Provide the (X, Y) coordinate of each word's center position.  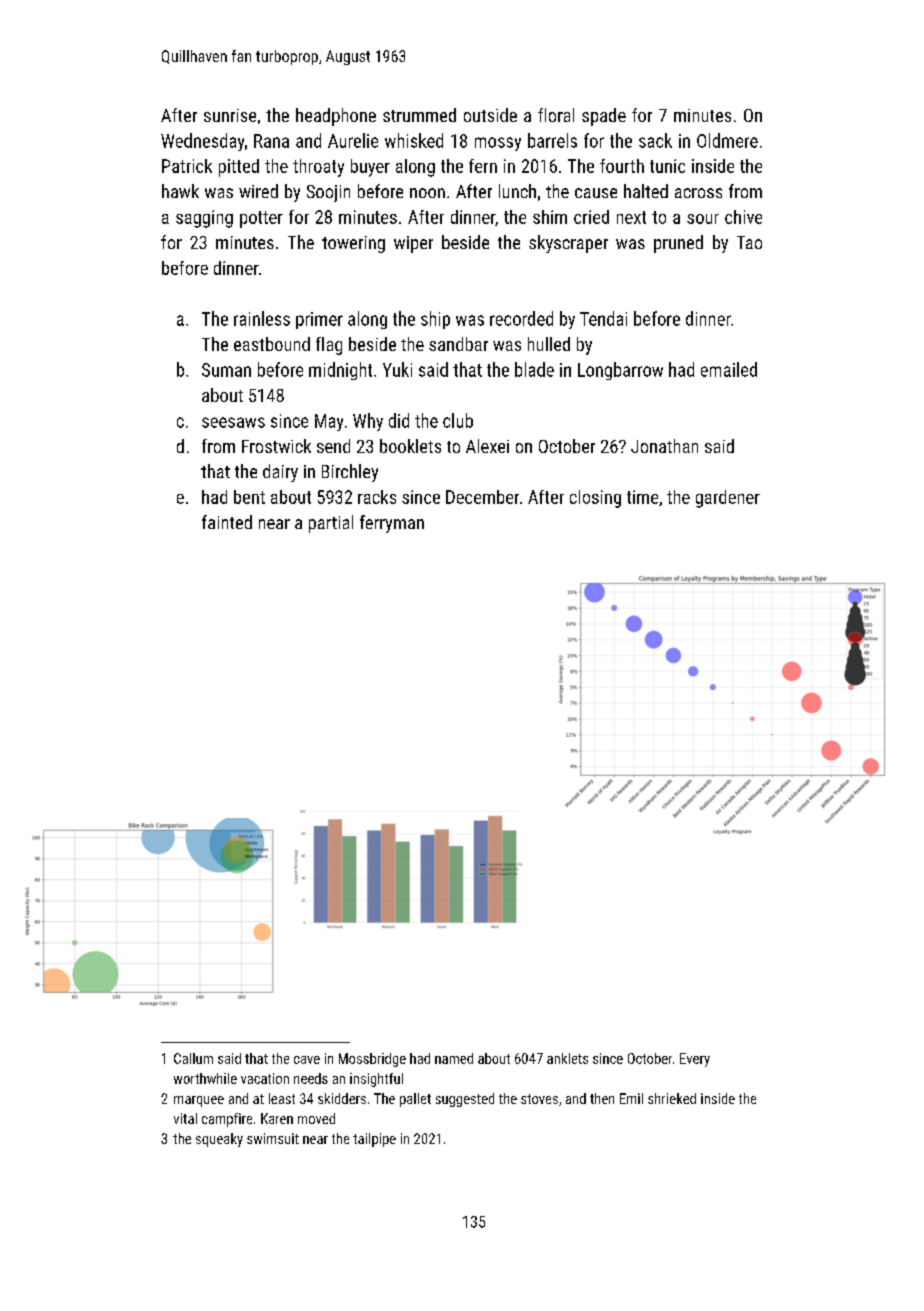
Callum (193, 1058)
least (282, 1098)
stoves (539, 1099)
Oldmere (727, 140)
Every (695, 1060)
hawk (180, 191)
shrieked (672, 1098)
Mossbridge (372, 1060)
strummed (419, 115)
